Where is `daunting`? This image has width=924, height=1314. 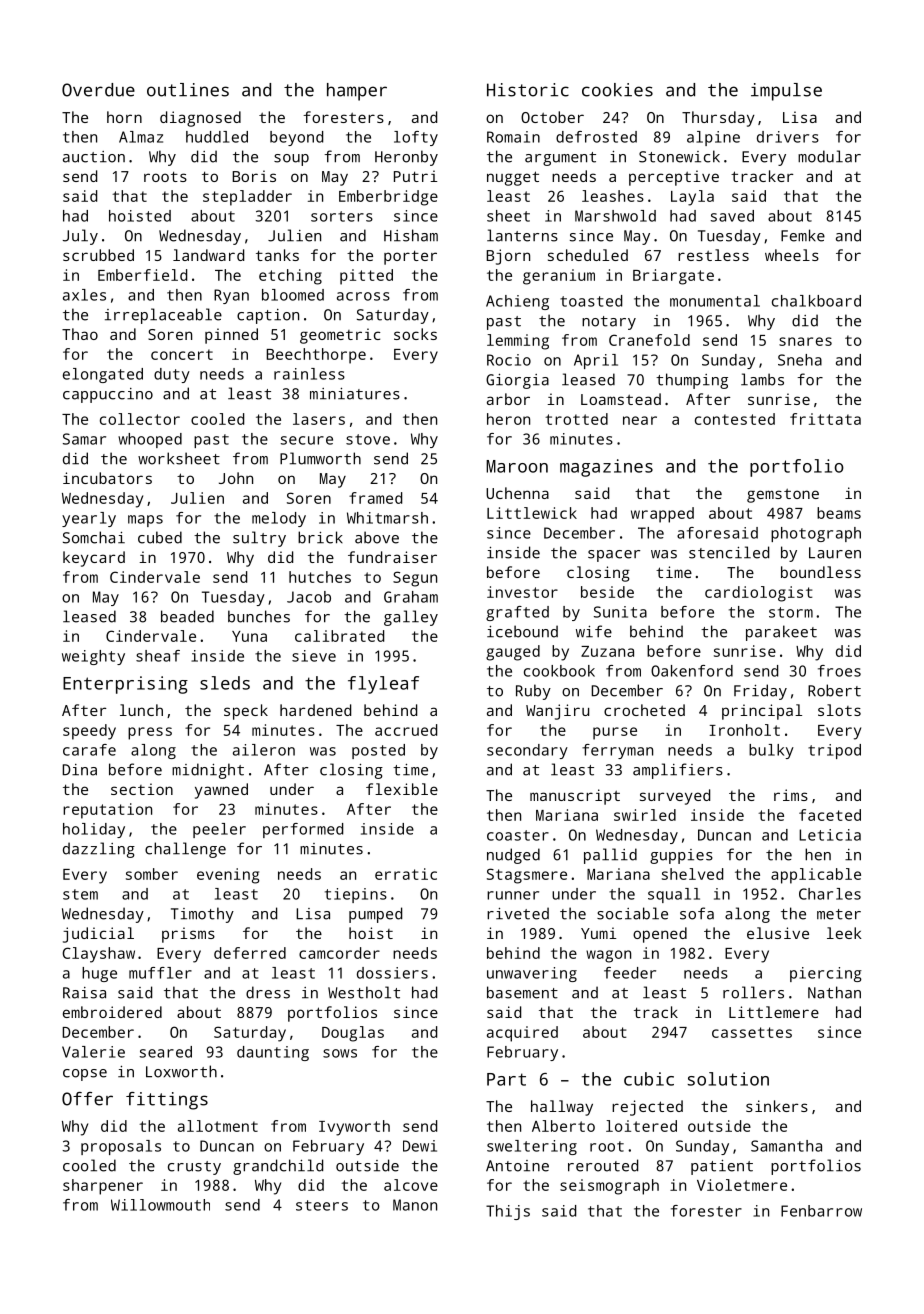
daunting is located at coordinates (273, 1053).
